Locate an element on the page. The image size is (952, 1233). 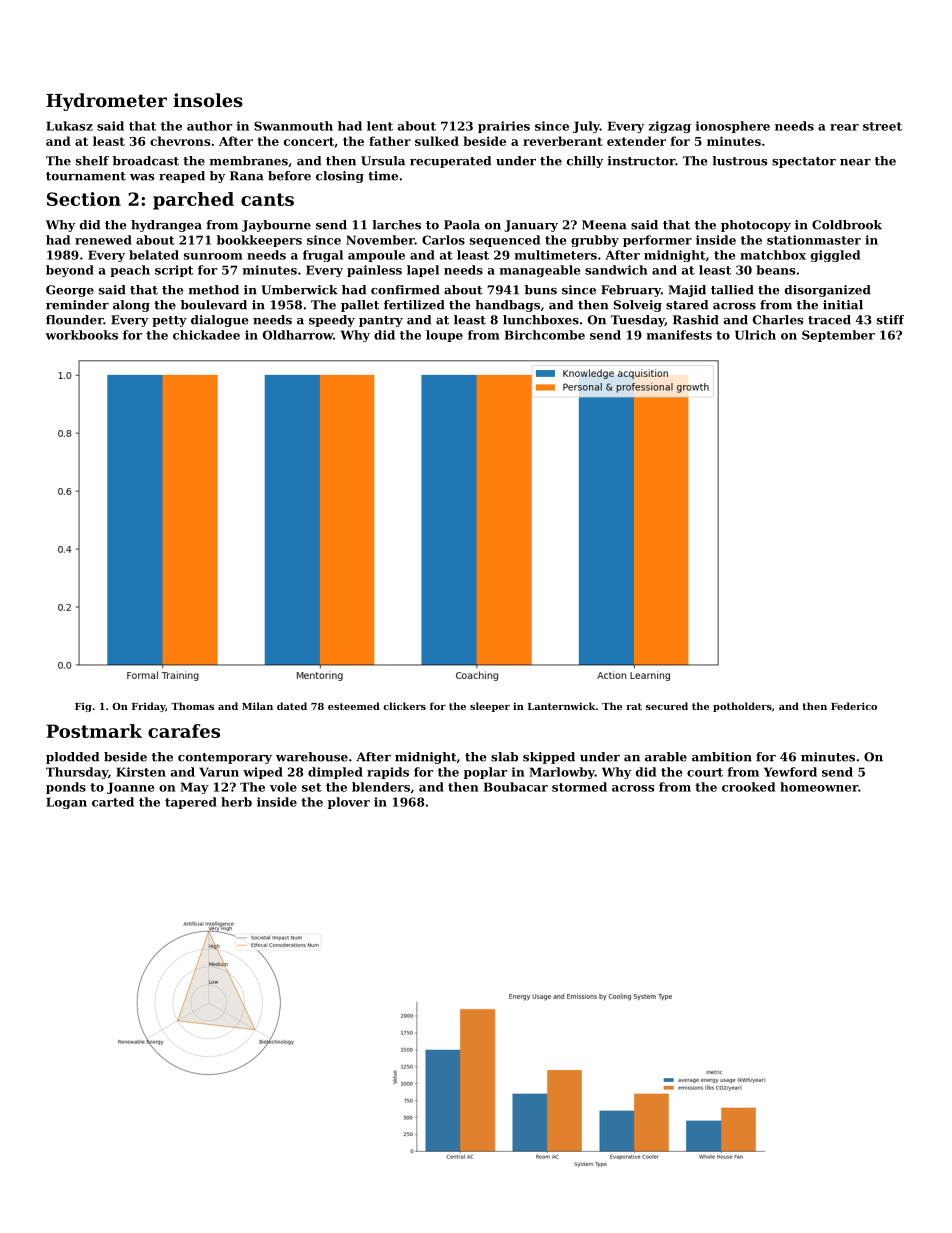
matchbox is located at coordinates (773, 255).
